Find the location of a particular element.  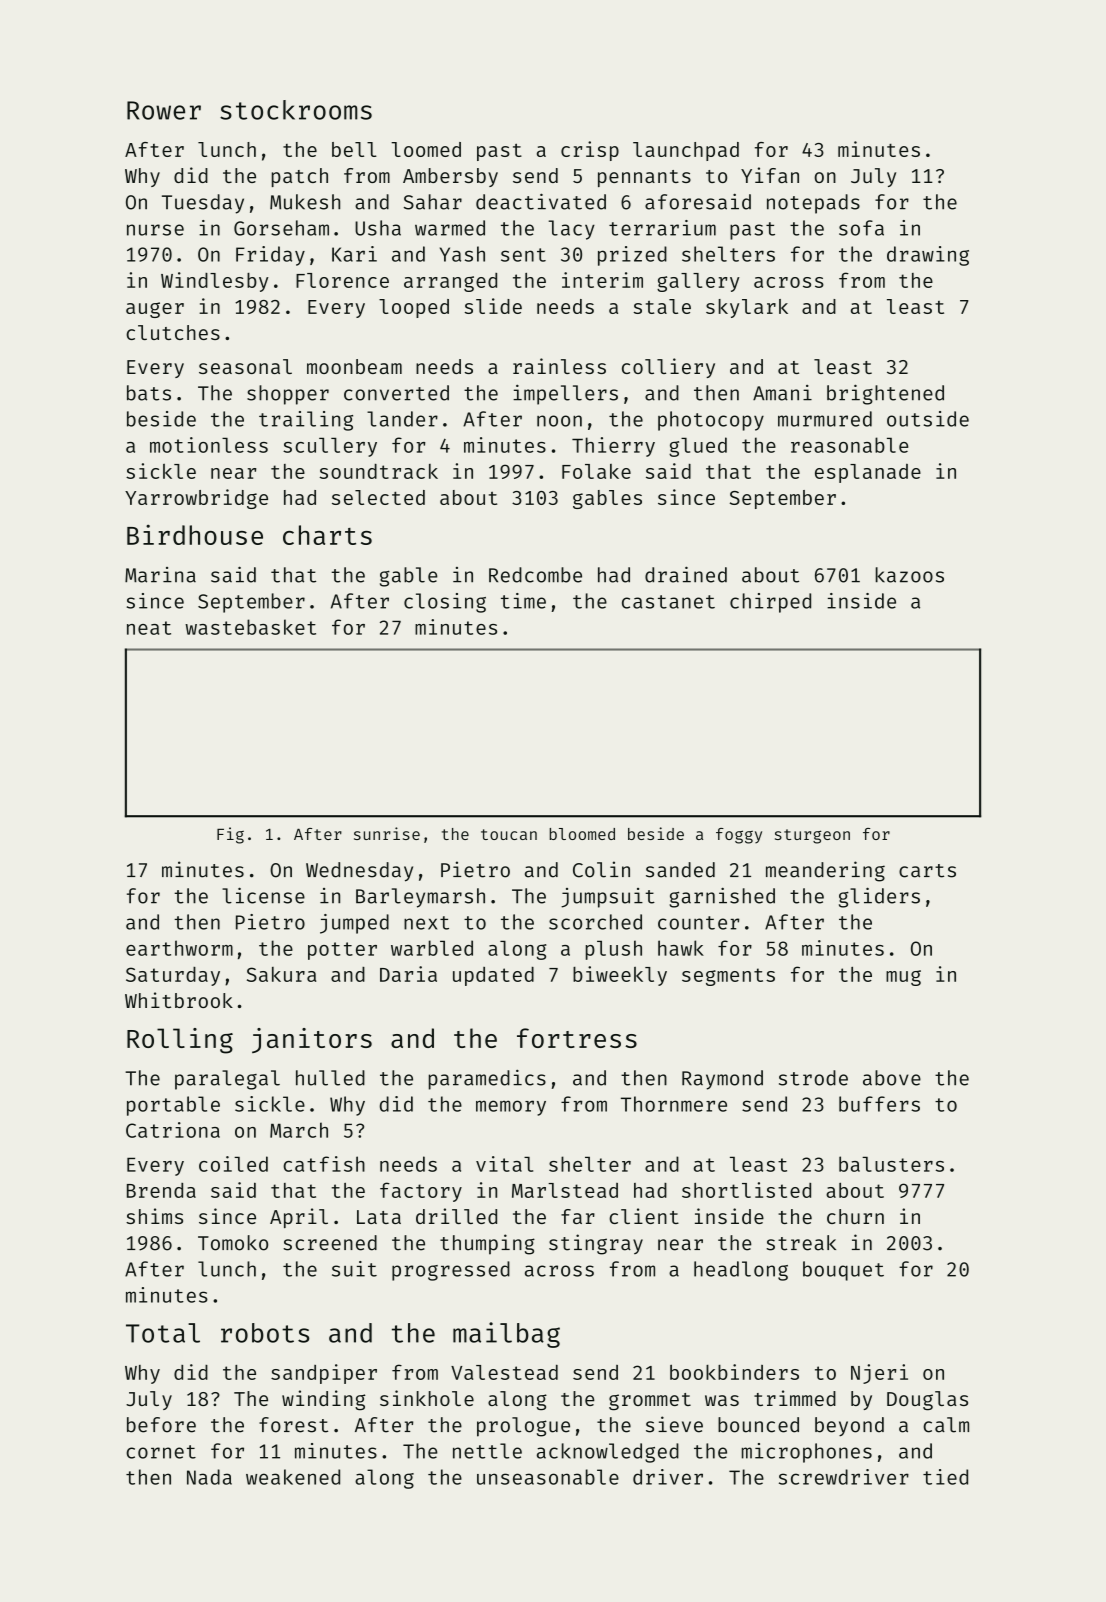

sofa is located at coordinates (861, 228).
